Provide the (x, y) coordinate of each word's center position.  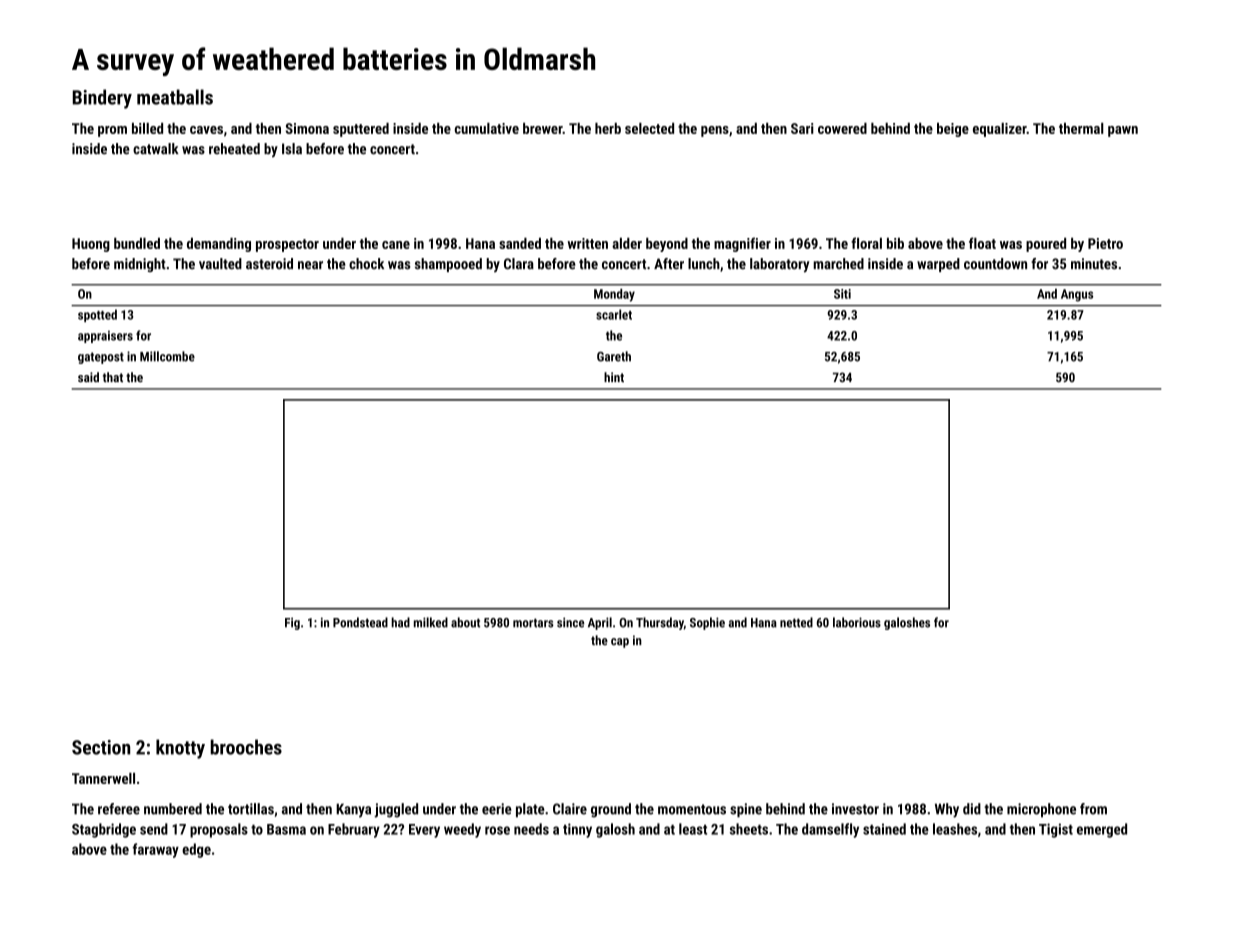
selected (649, 128)
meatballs (175, 97)
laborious (857, 622)
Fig (292, 624)
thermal (1081, 128)
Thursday (660, 623)
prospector (287, 245)
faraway (156, 850)
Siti (842, 294)
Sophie (707, 623)
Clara (519, 264)
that (113, 377)
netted (796, 622)
